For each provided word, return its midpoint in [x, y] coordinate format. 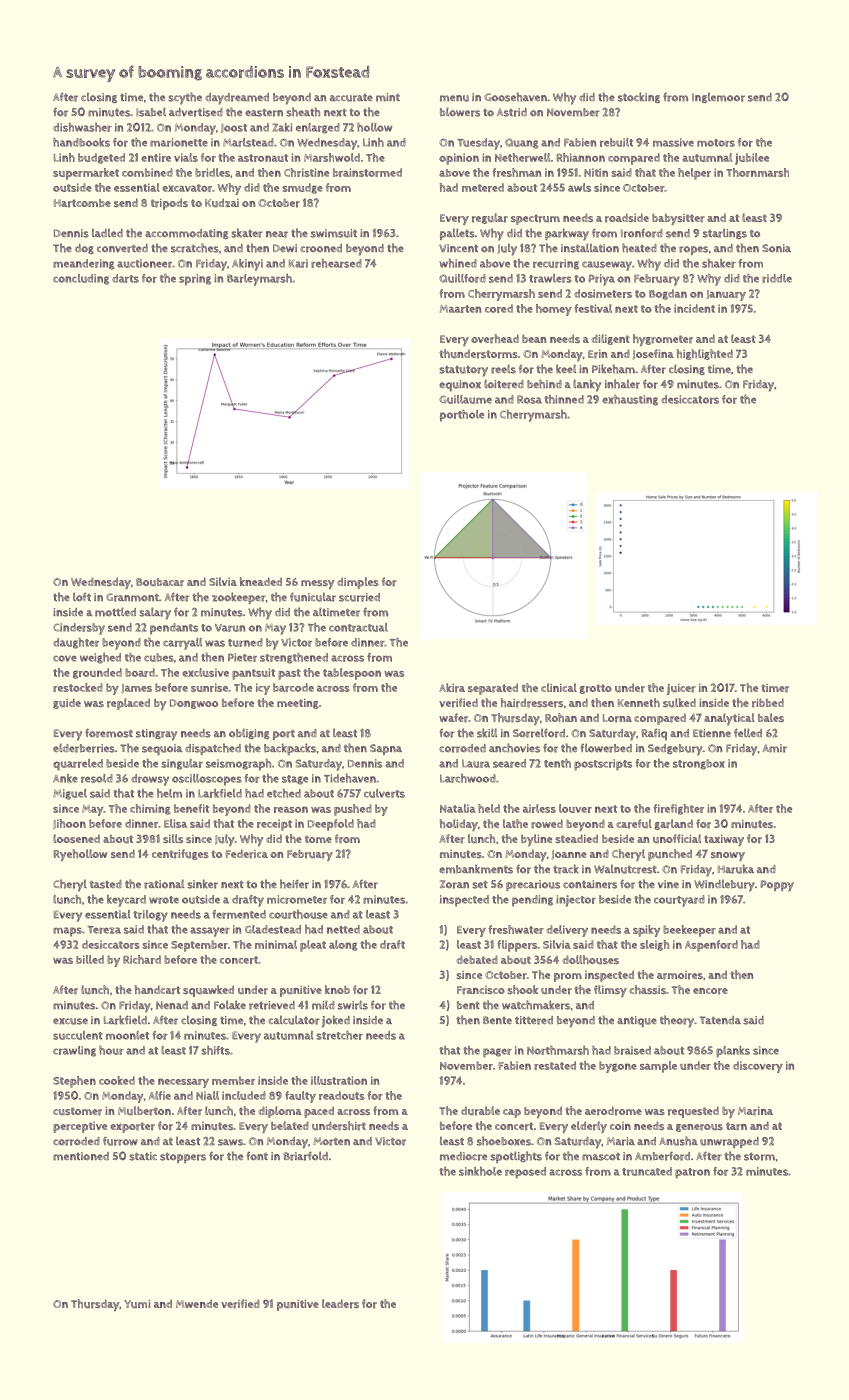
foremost [109, 733]
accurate [351, 98]
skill [487, 733]
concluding [81, 279]
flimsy [610, 991]
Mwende [197, 1303]
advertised [196, 112]
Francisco [481, 990]
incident [694, 308]
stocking [639, 97]
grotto [595, 689]
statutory [463, 371]
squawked [208, 991]
